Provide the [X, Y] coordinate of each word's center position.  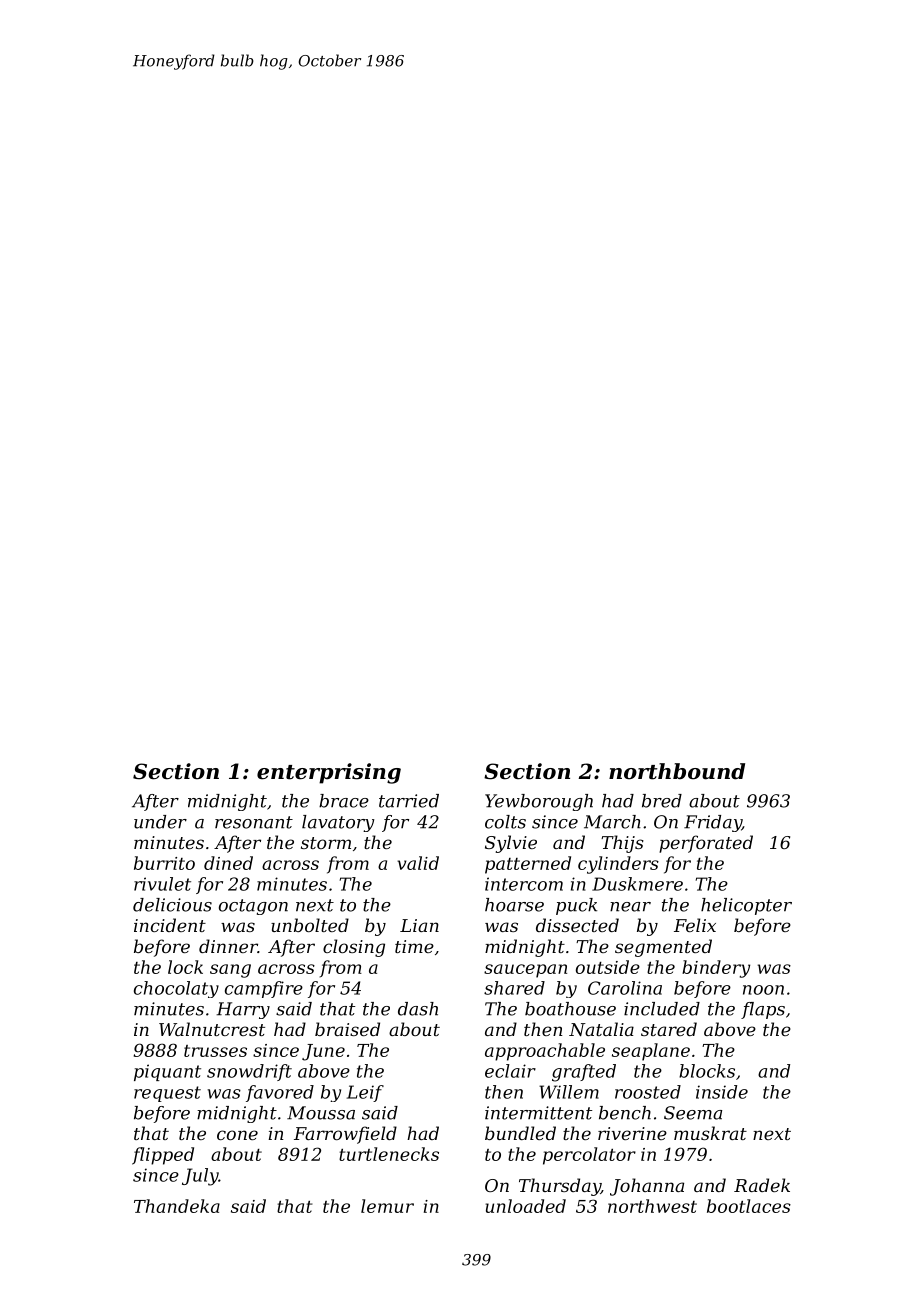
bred [662, 801]
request [167, 1094]
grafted [584, 1073]
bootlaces [749, 1206]
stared [669, 1029]
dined [228, 863]
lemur [387, 1206]
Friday [713, 823]
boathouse [570, 1009]
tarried [409, 801]
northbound [677, 771]
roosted [648, 1092]
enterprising [329, 773]
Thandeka [177, 1206]
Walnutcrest [212, 1029]
